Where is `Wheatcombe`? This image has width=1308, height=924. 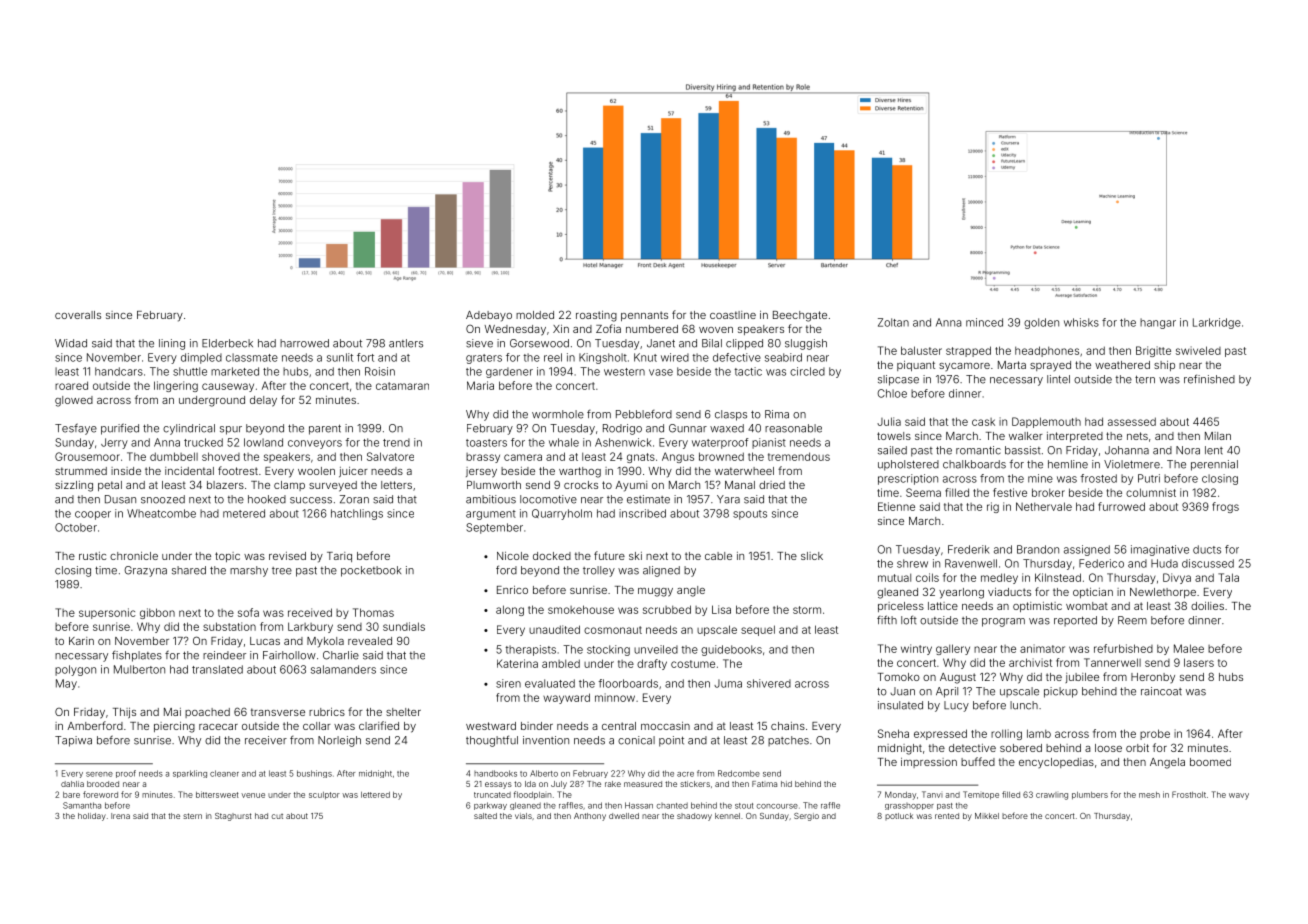 Wheatcombe is located at coordinates (161, 513).
